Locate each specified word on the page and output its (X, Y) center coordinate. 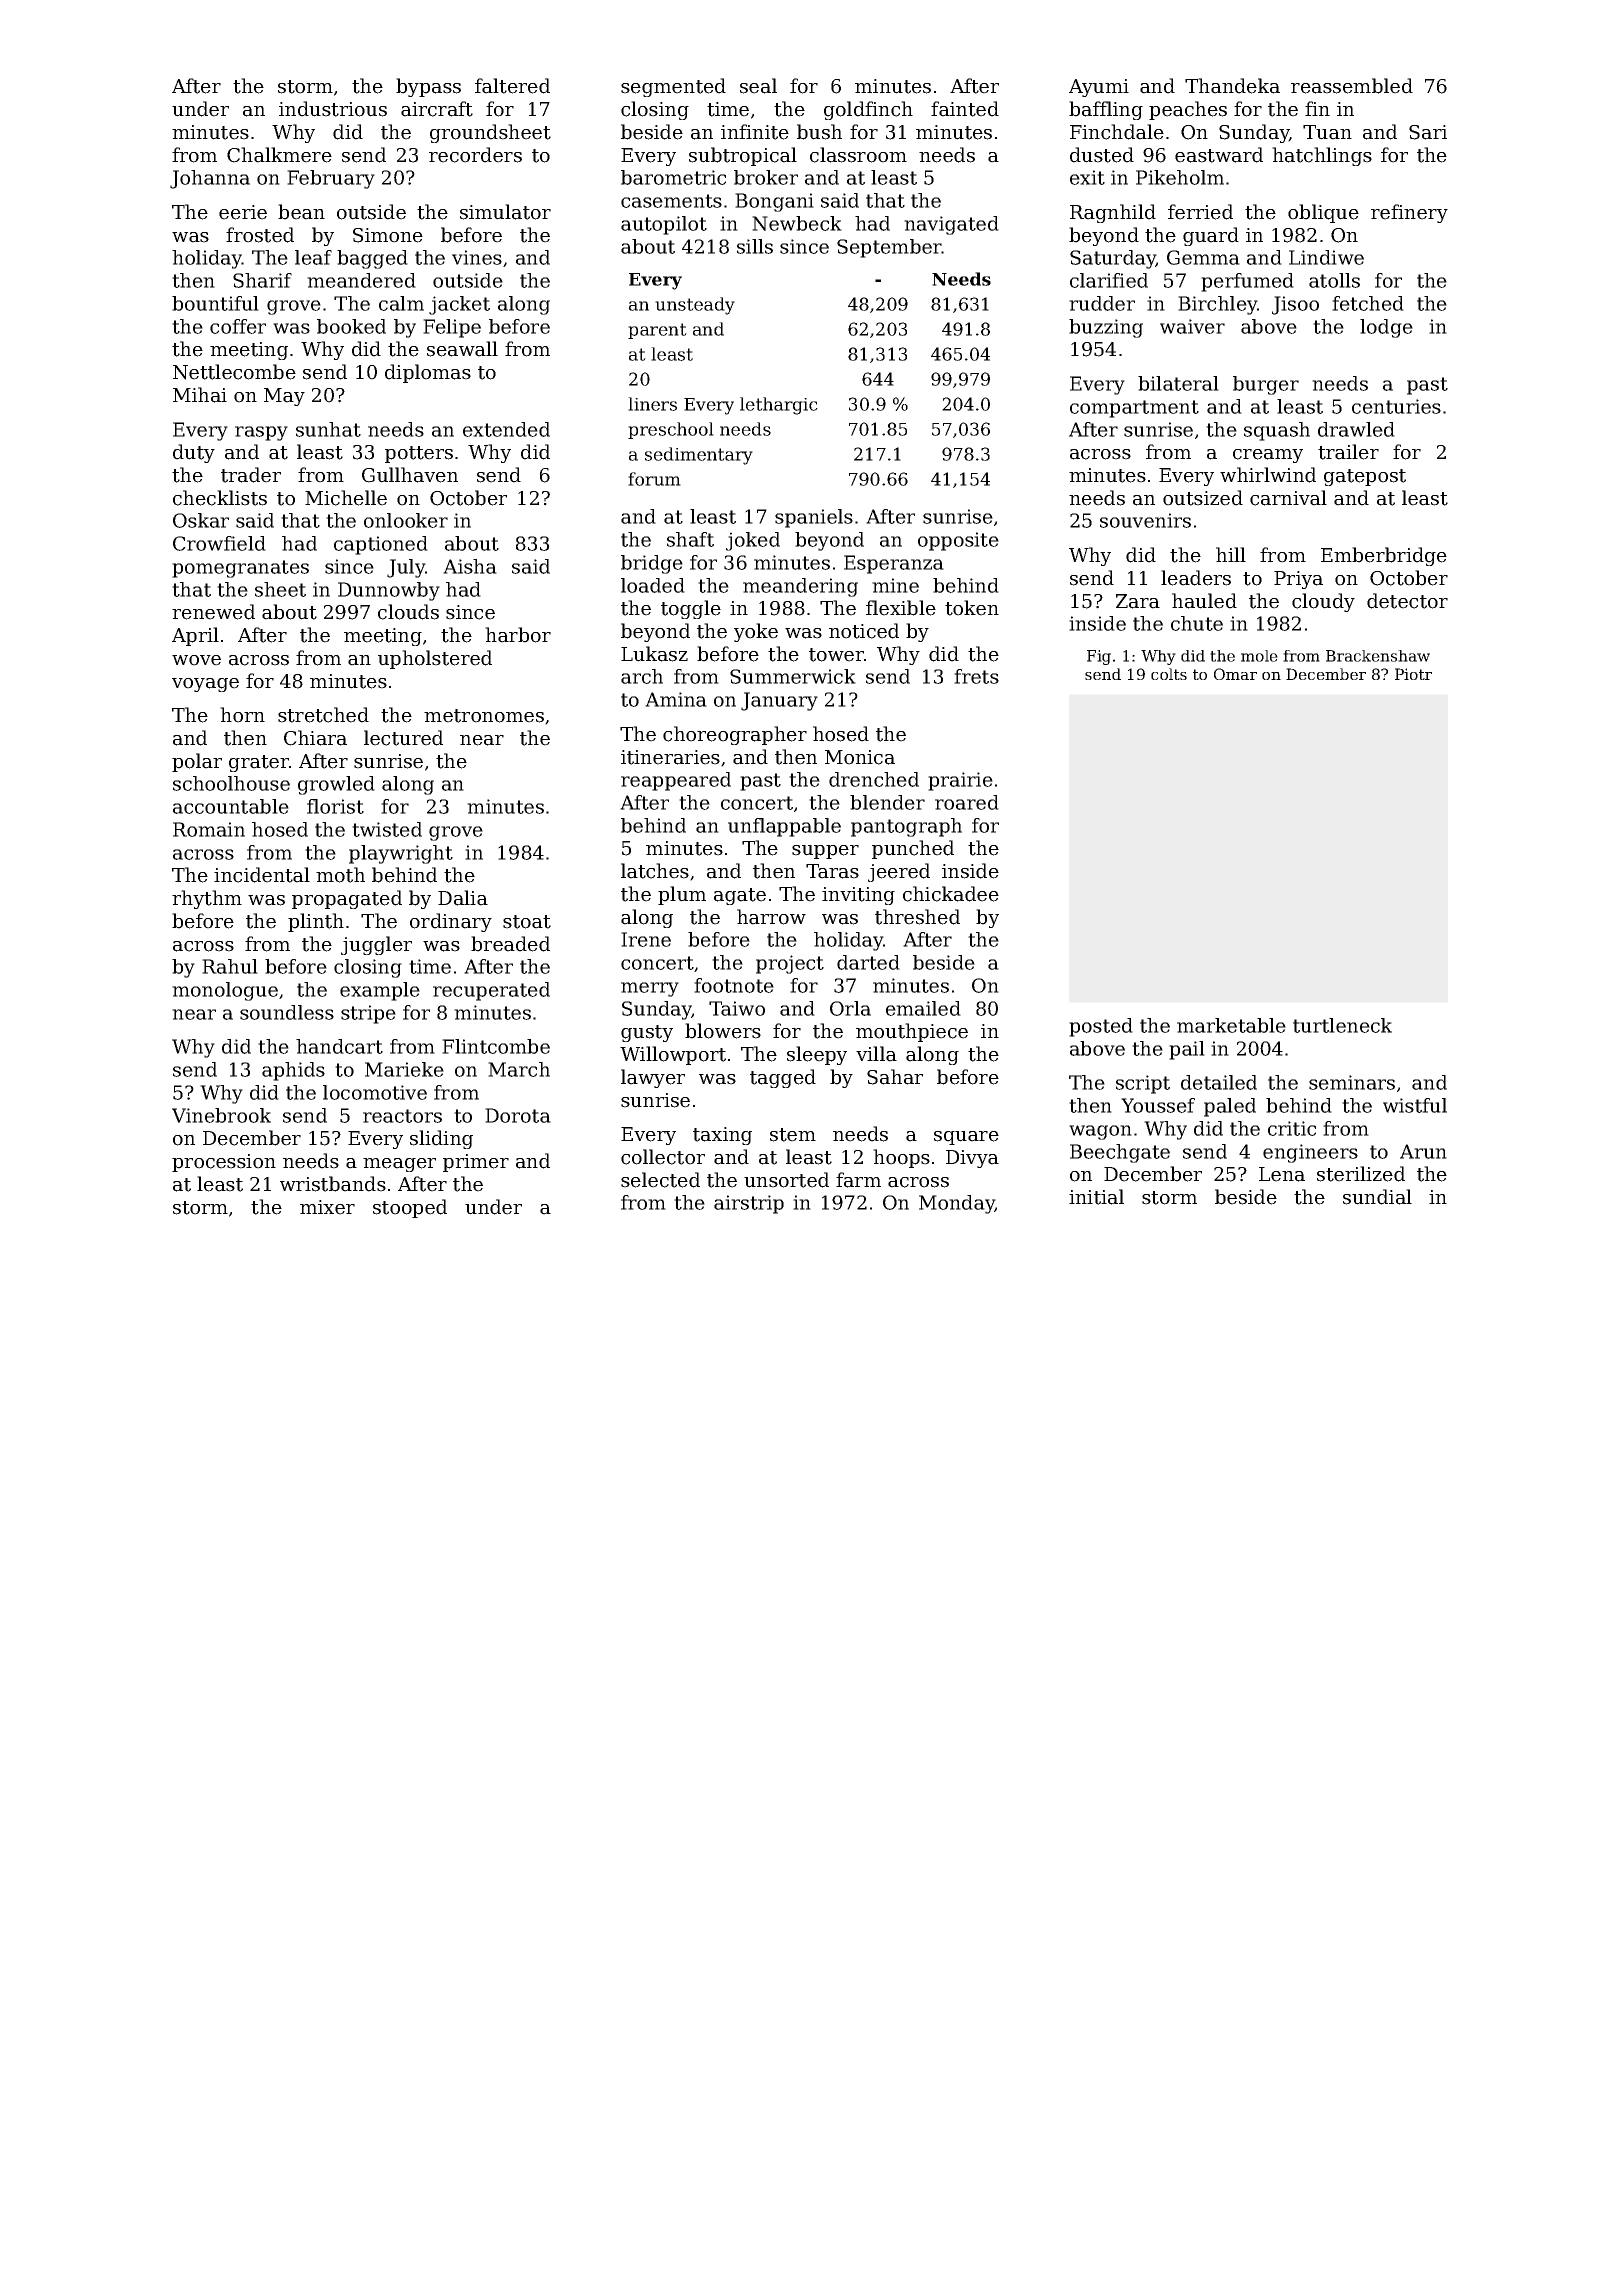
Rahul (230, 966)
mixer (327, 1207)
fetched (1368, 303)
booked (351, 326)
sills (755, 246)
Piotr (1413, 674)
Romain (209, 829)
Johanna (210, 179)
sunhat (328, 429)
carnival (1288, 498)
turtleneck (1342, 1025)
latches (655, 871)
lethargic (779, 406)
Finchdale (1117, 132)
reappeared (676, 781)
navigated (951, 225)
